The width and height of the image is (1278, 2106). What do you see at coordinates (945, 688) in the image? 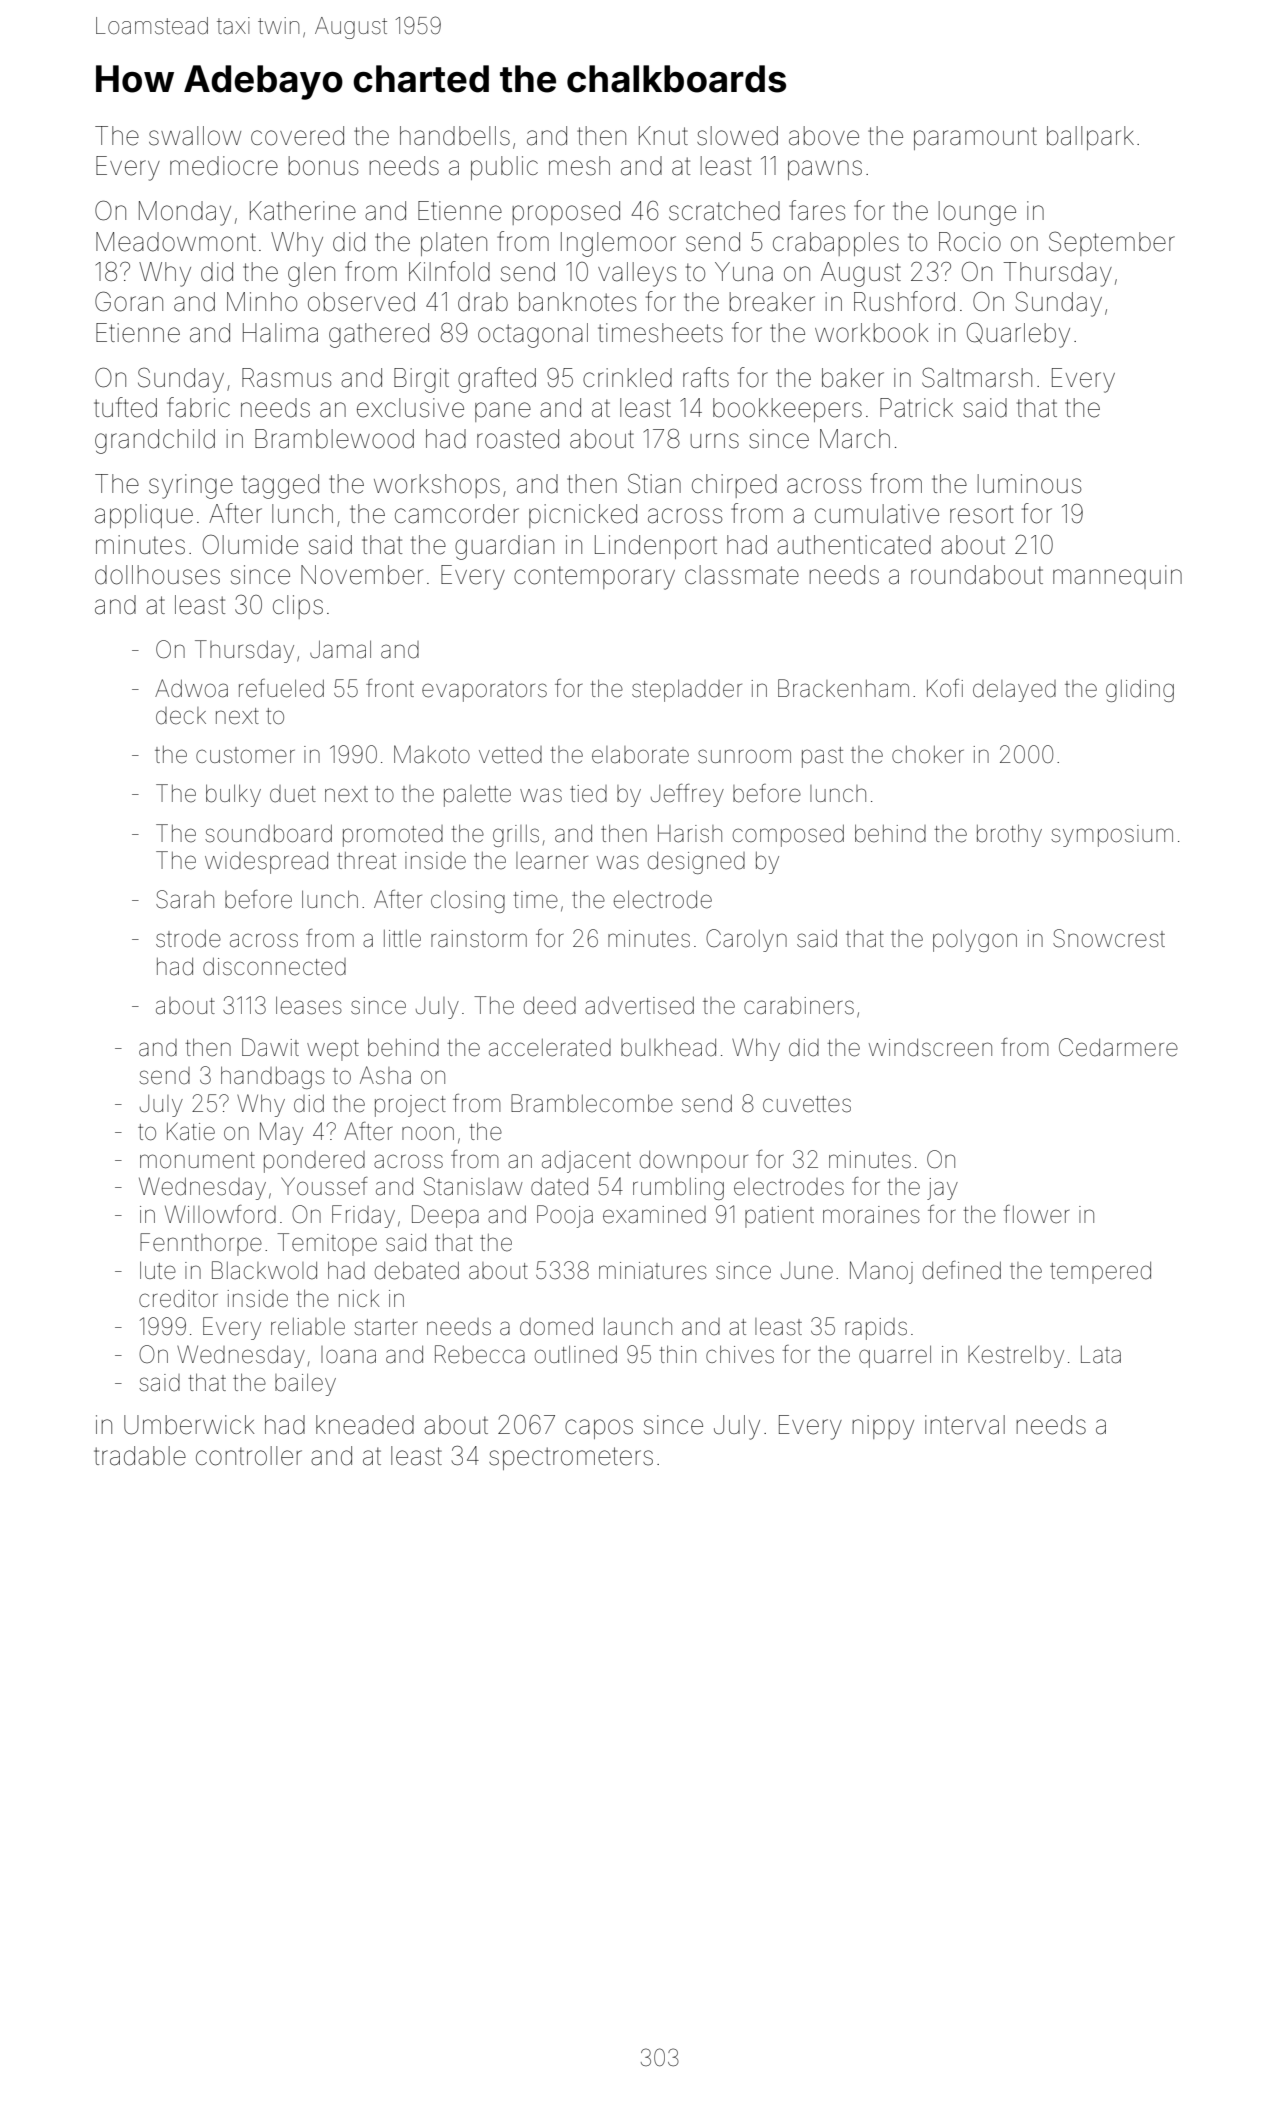
I see `Kofi` at bounding box center [945, 688].
